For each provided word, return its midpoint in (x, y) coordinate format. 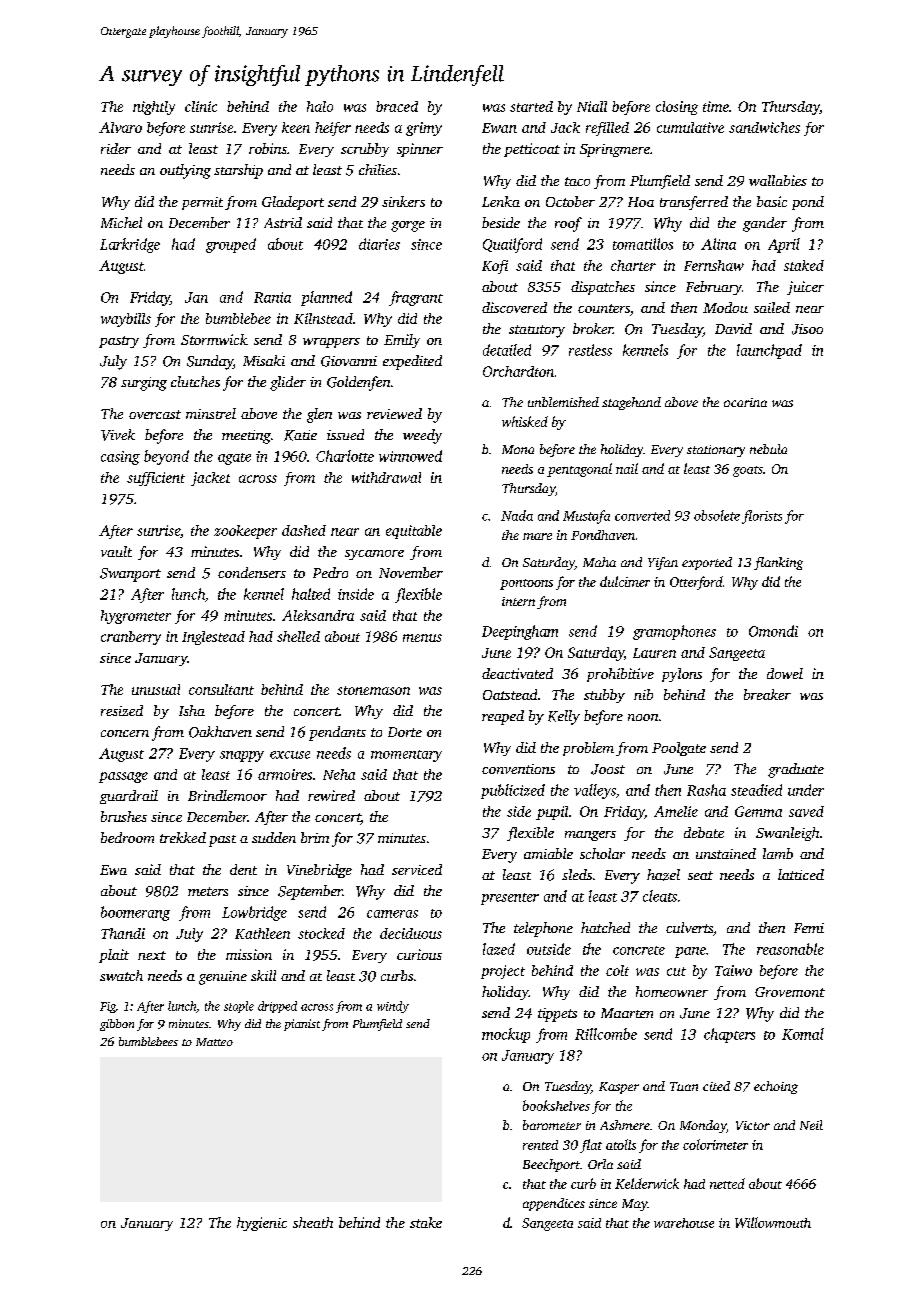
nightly (154, 108)
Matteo (214, 1042)
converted (642, 515)
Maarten (627, 1013)
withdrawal (386, 477)
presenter (510, 899)
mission (249, 954)
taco (577, 181)
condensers (252, 572)
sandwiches (764, 127)
